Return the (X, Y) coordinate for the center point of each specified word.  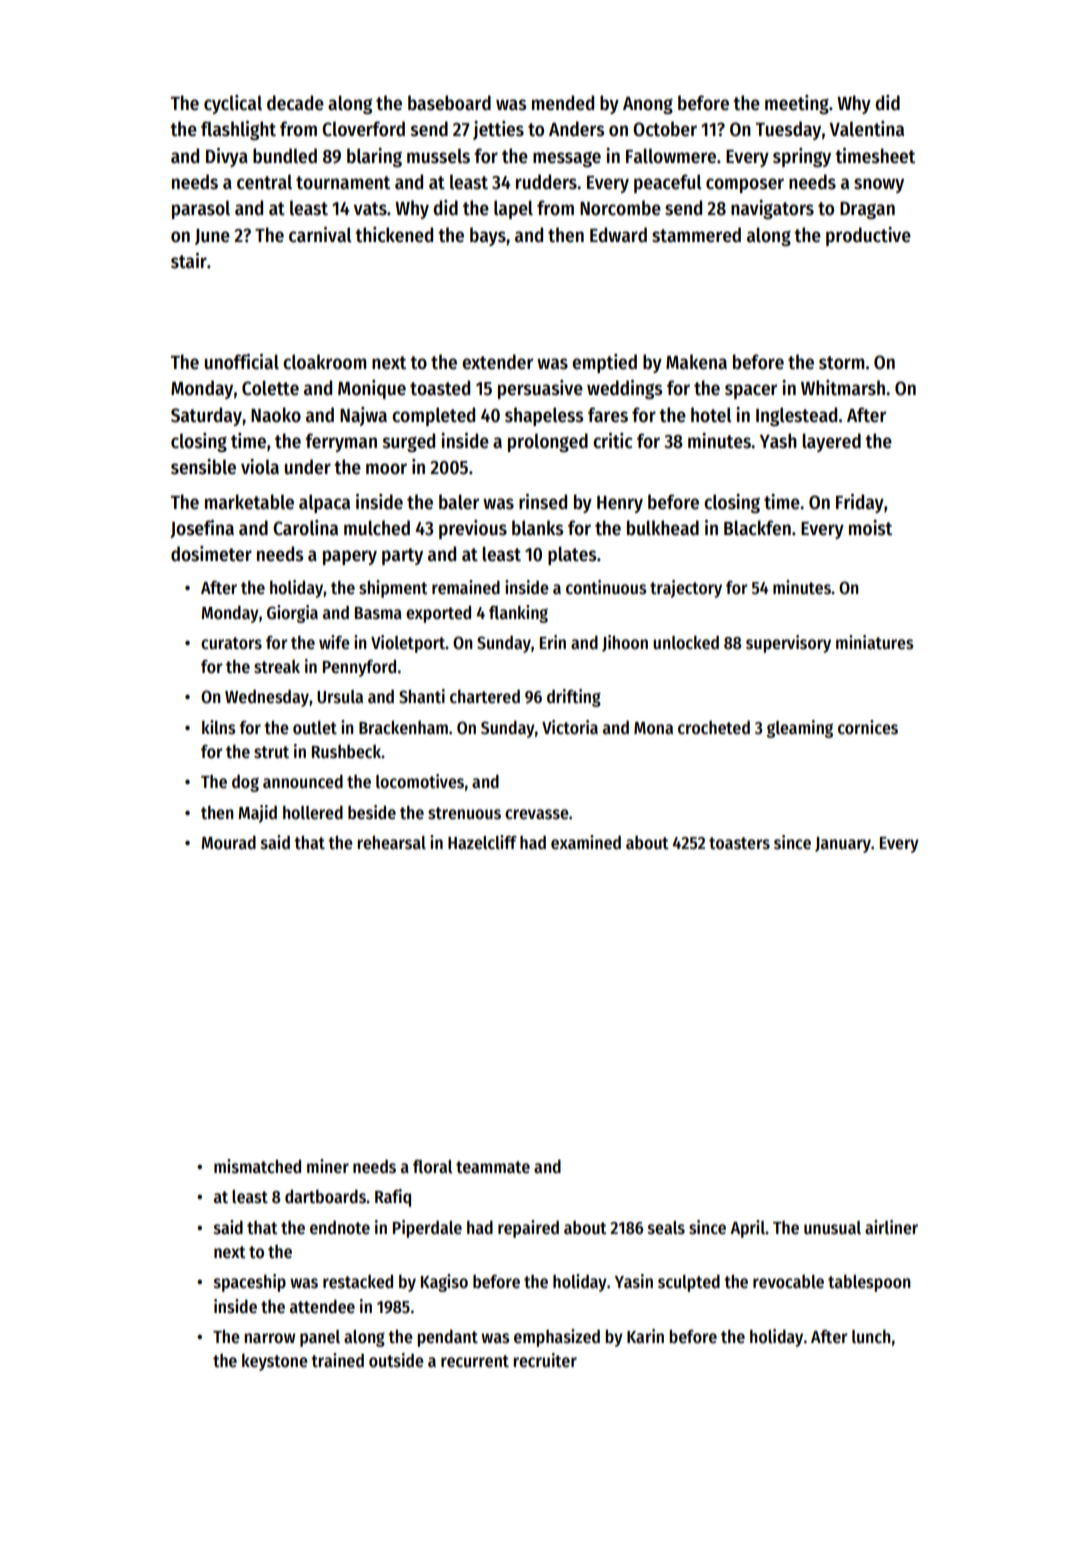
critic (612, 441)
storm (841, 363)
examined (586, 842)
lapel (513, 209)
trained (337, 1360)
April (747, 1229)
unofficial (242, 362)
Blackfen (757, 528)
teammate (493, 1167)
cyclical (233, 104)
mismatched (257, 1166)
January (843, 845)
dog (245, 783)
